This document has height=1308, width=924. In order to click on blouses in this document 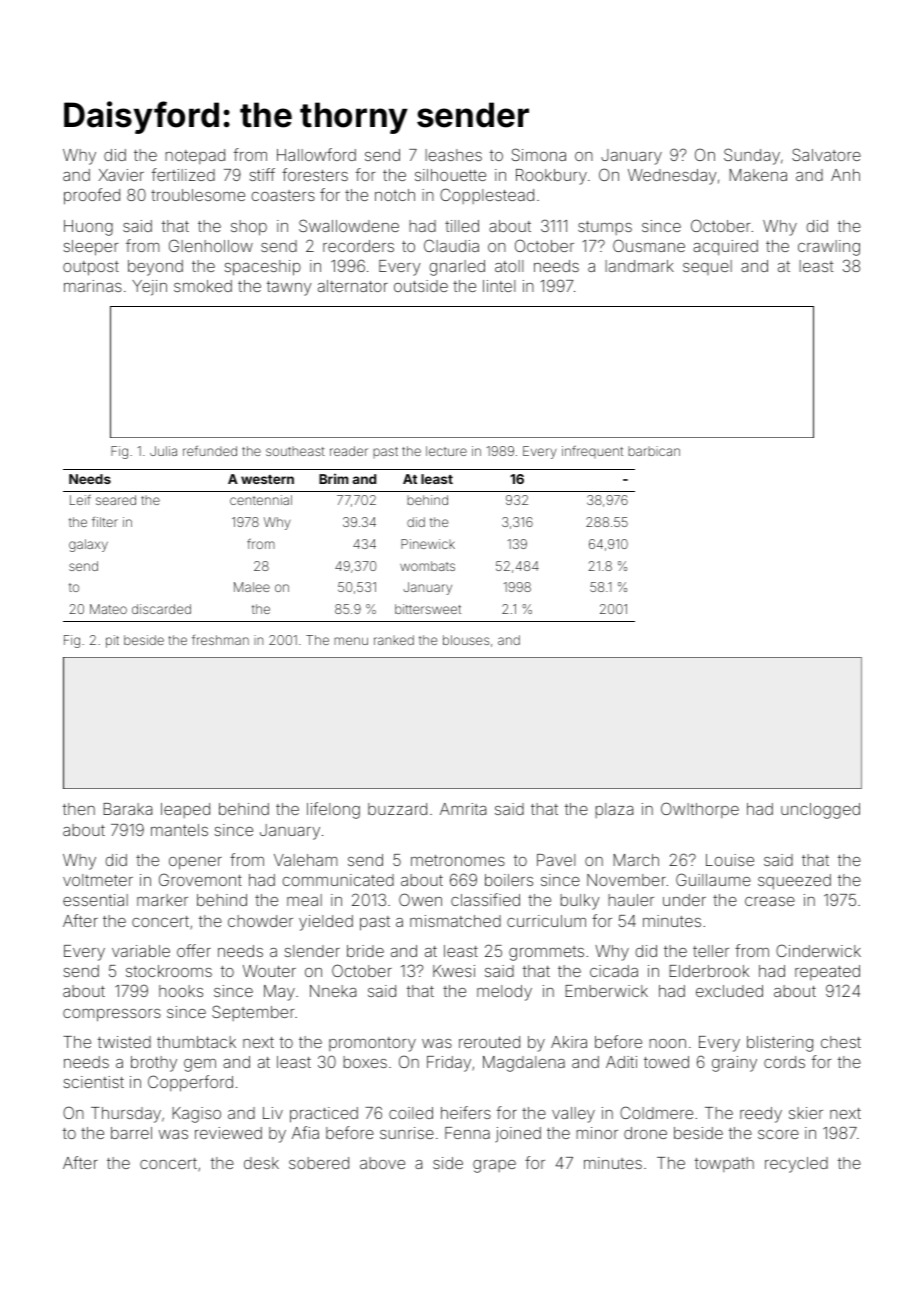, I will do `click(466, 640)`.
